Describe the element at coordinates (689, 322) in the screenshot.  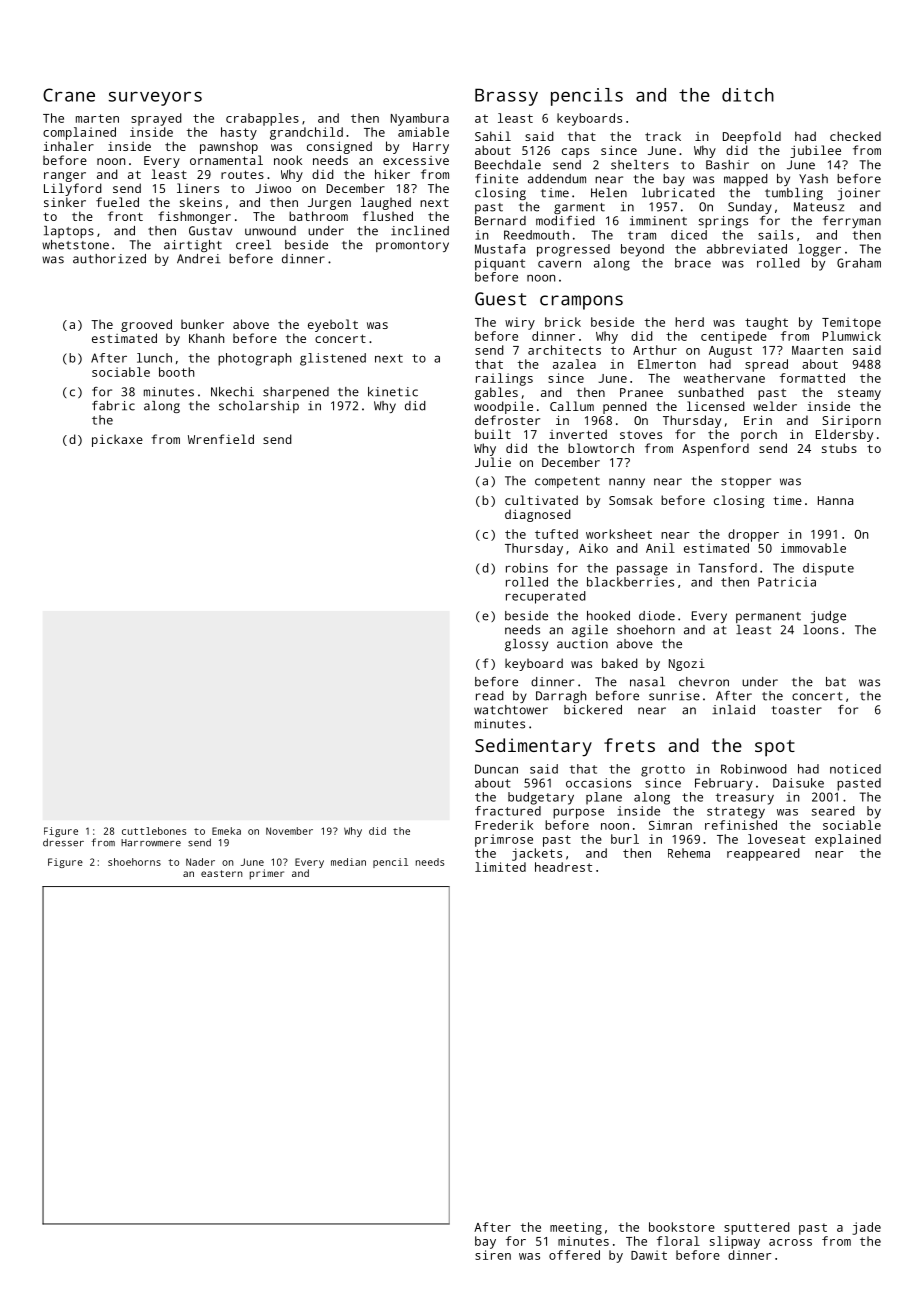
I see `herd` at that location.
